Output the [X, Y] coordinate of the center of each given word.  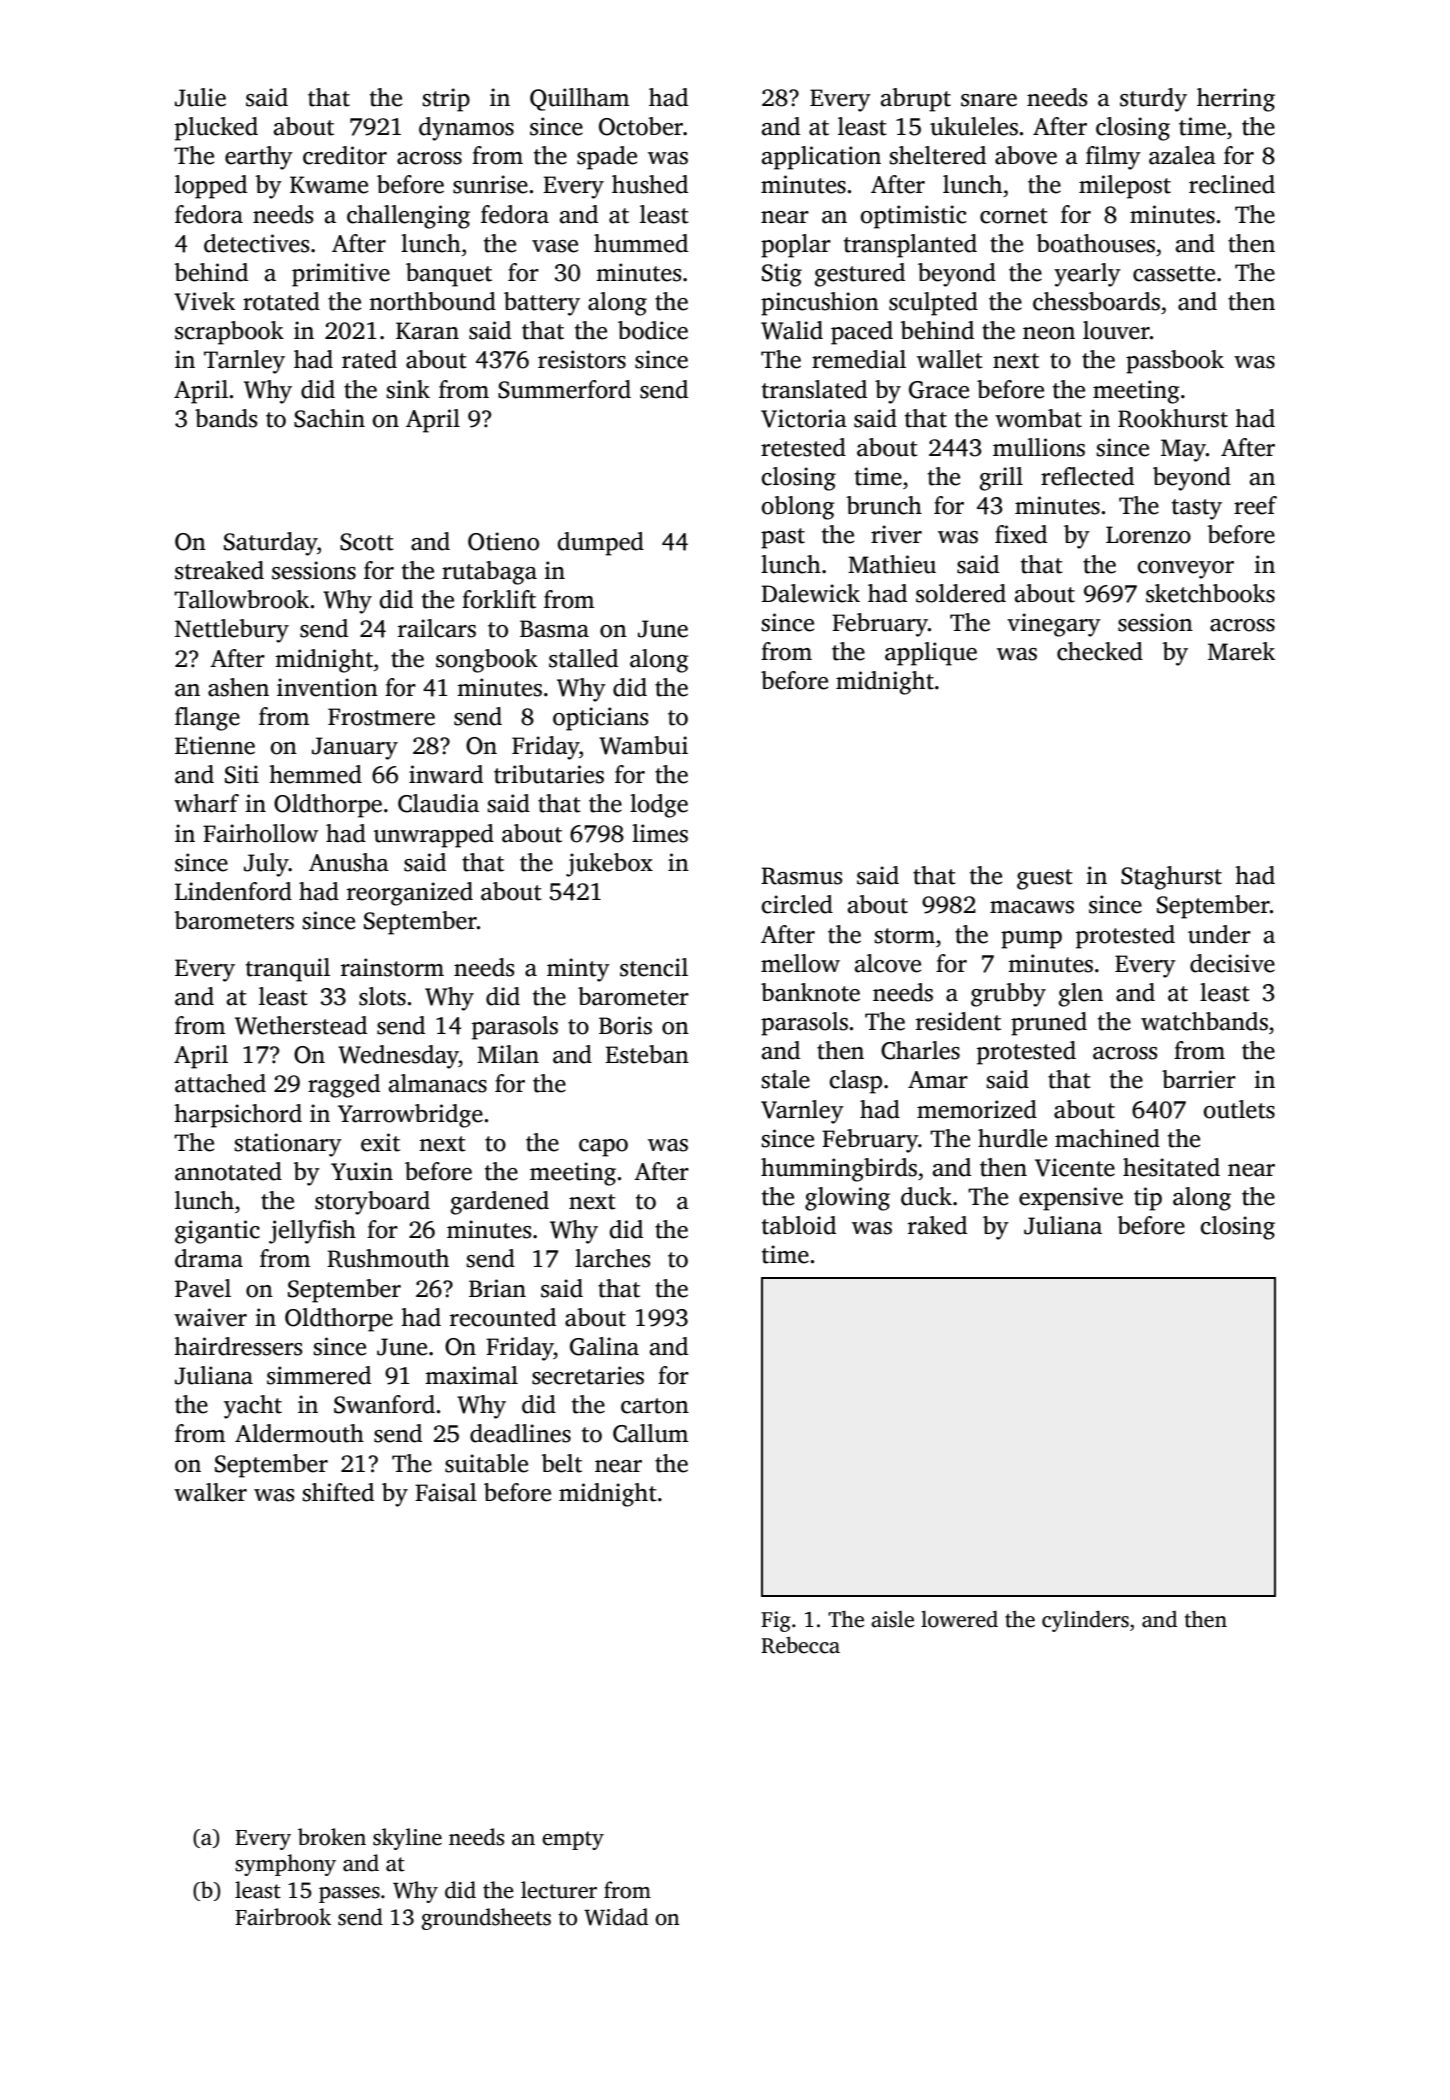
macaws [1032, 907]
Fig [776, 1621]
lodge [659, 806]
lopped [211, 187]
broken [332, 1837]
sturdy [1153, 100]
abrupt [916, 100]
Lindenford [233, 891]
